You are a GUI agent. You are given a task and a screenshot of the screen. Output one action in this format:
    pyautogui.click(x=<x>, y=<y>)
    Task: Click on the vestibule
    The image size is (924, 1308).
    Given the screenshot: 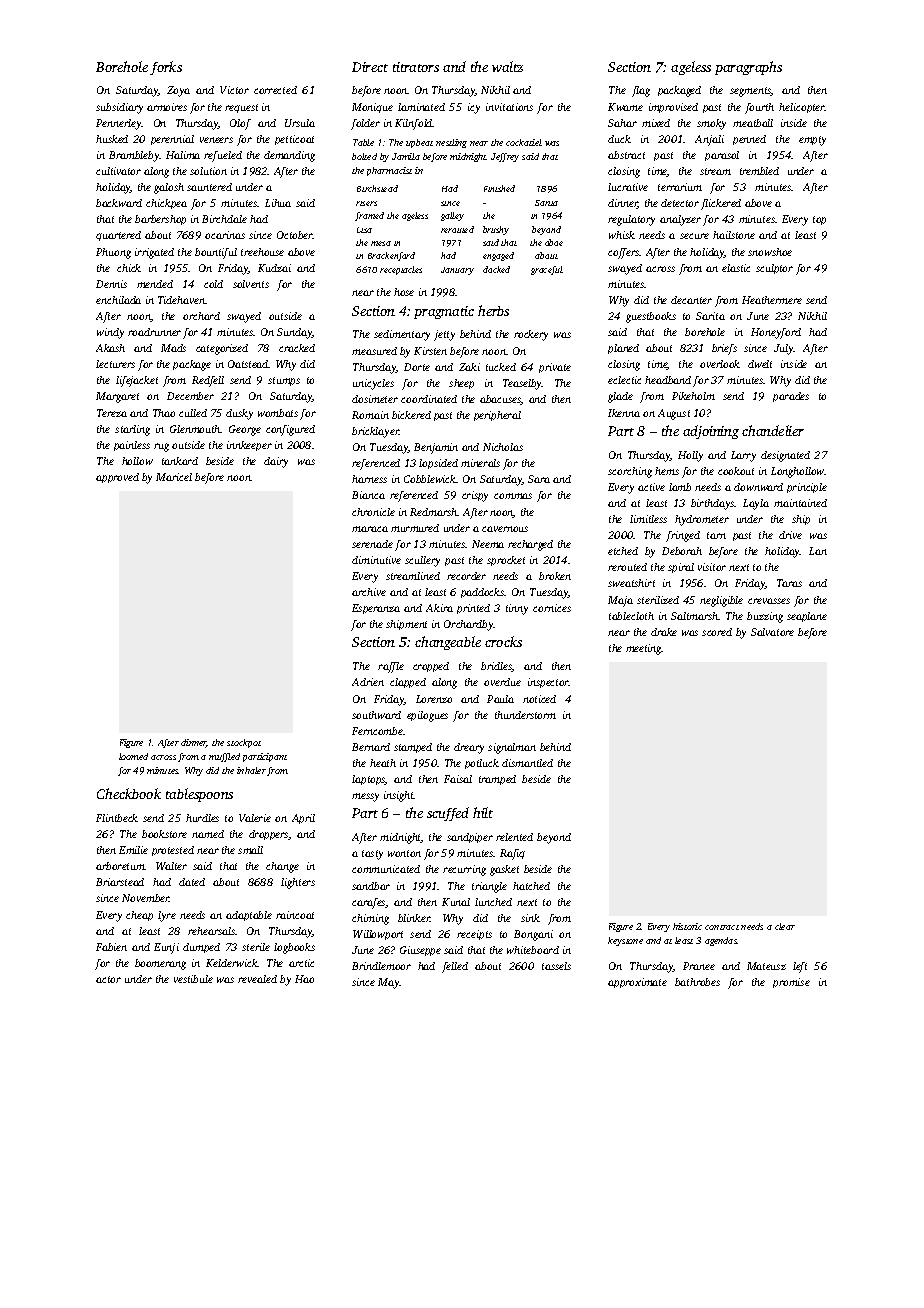 What is the action you would take?
    pyautogui.click(x=193, y=979)
